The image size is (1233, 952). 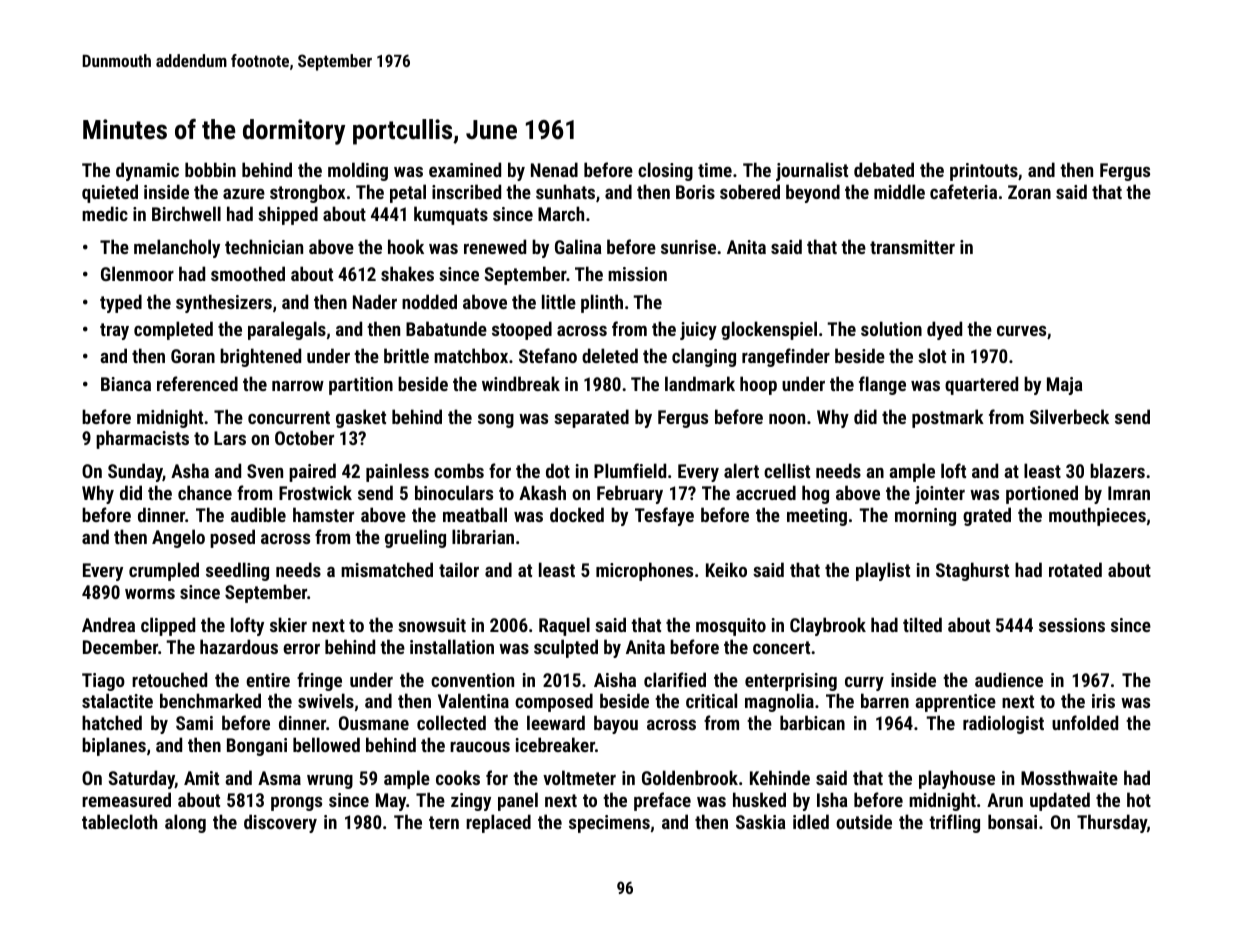 What do you see at coordinates (397, 472) in the screenshot?
I see `painless` at bounding box center [397, 472].
